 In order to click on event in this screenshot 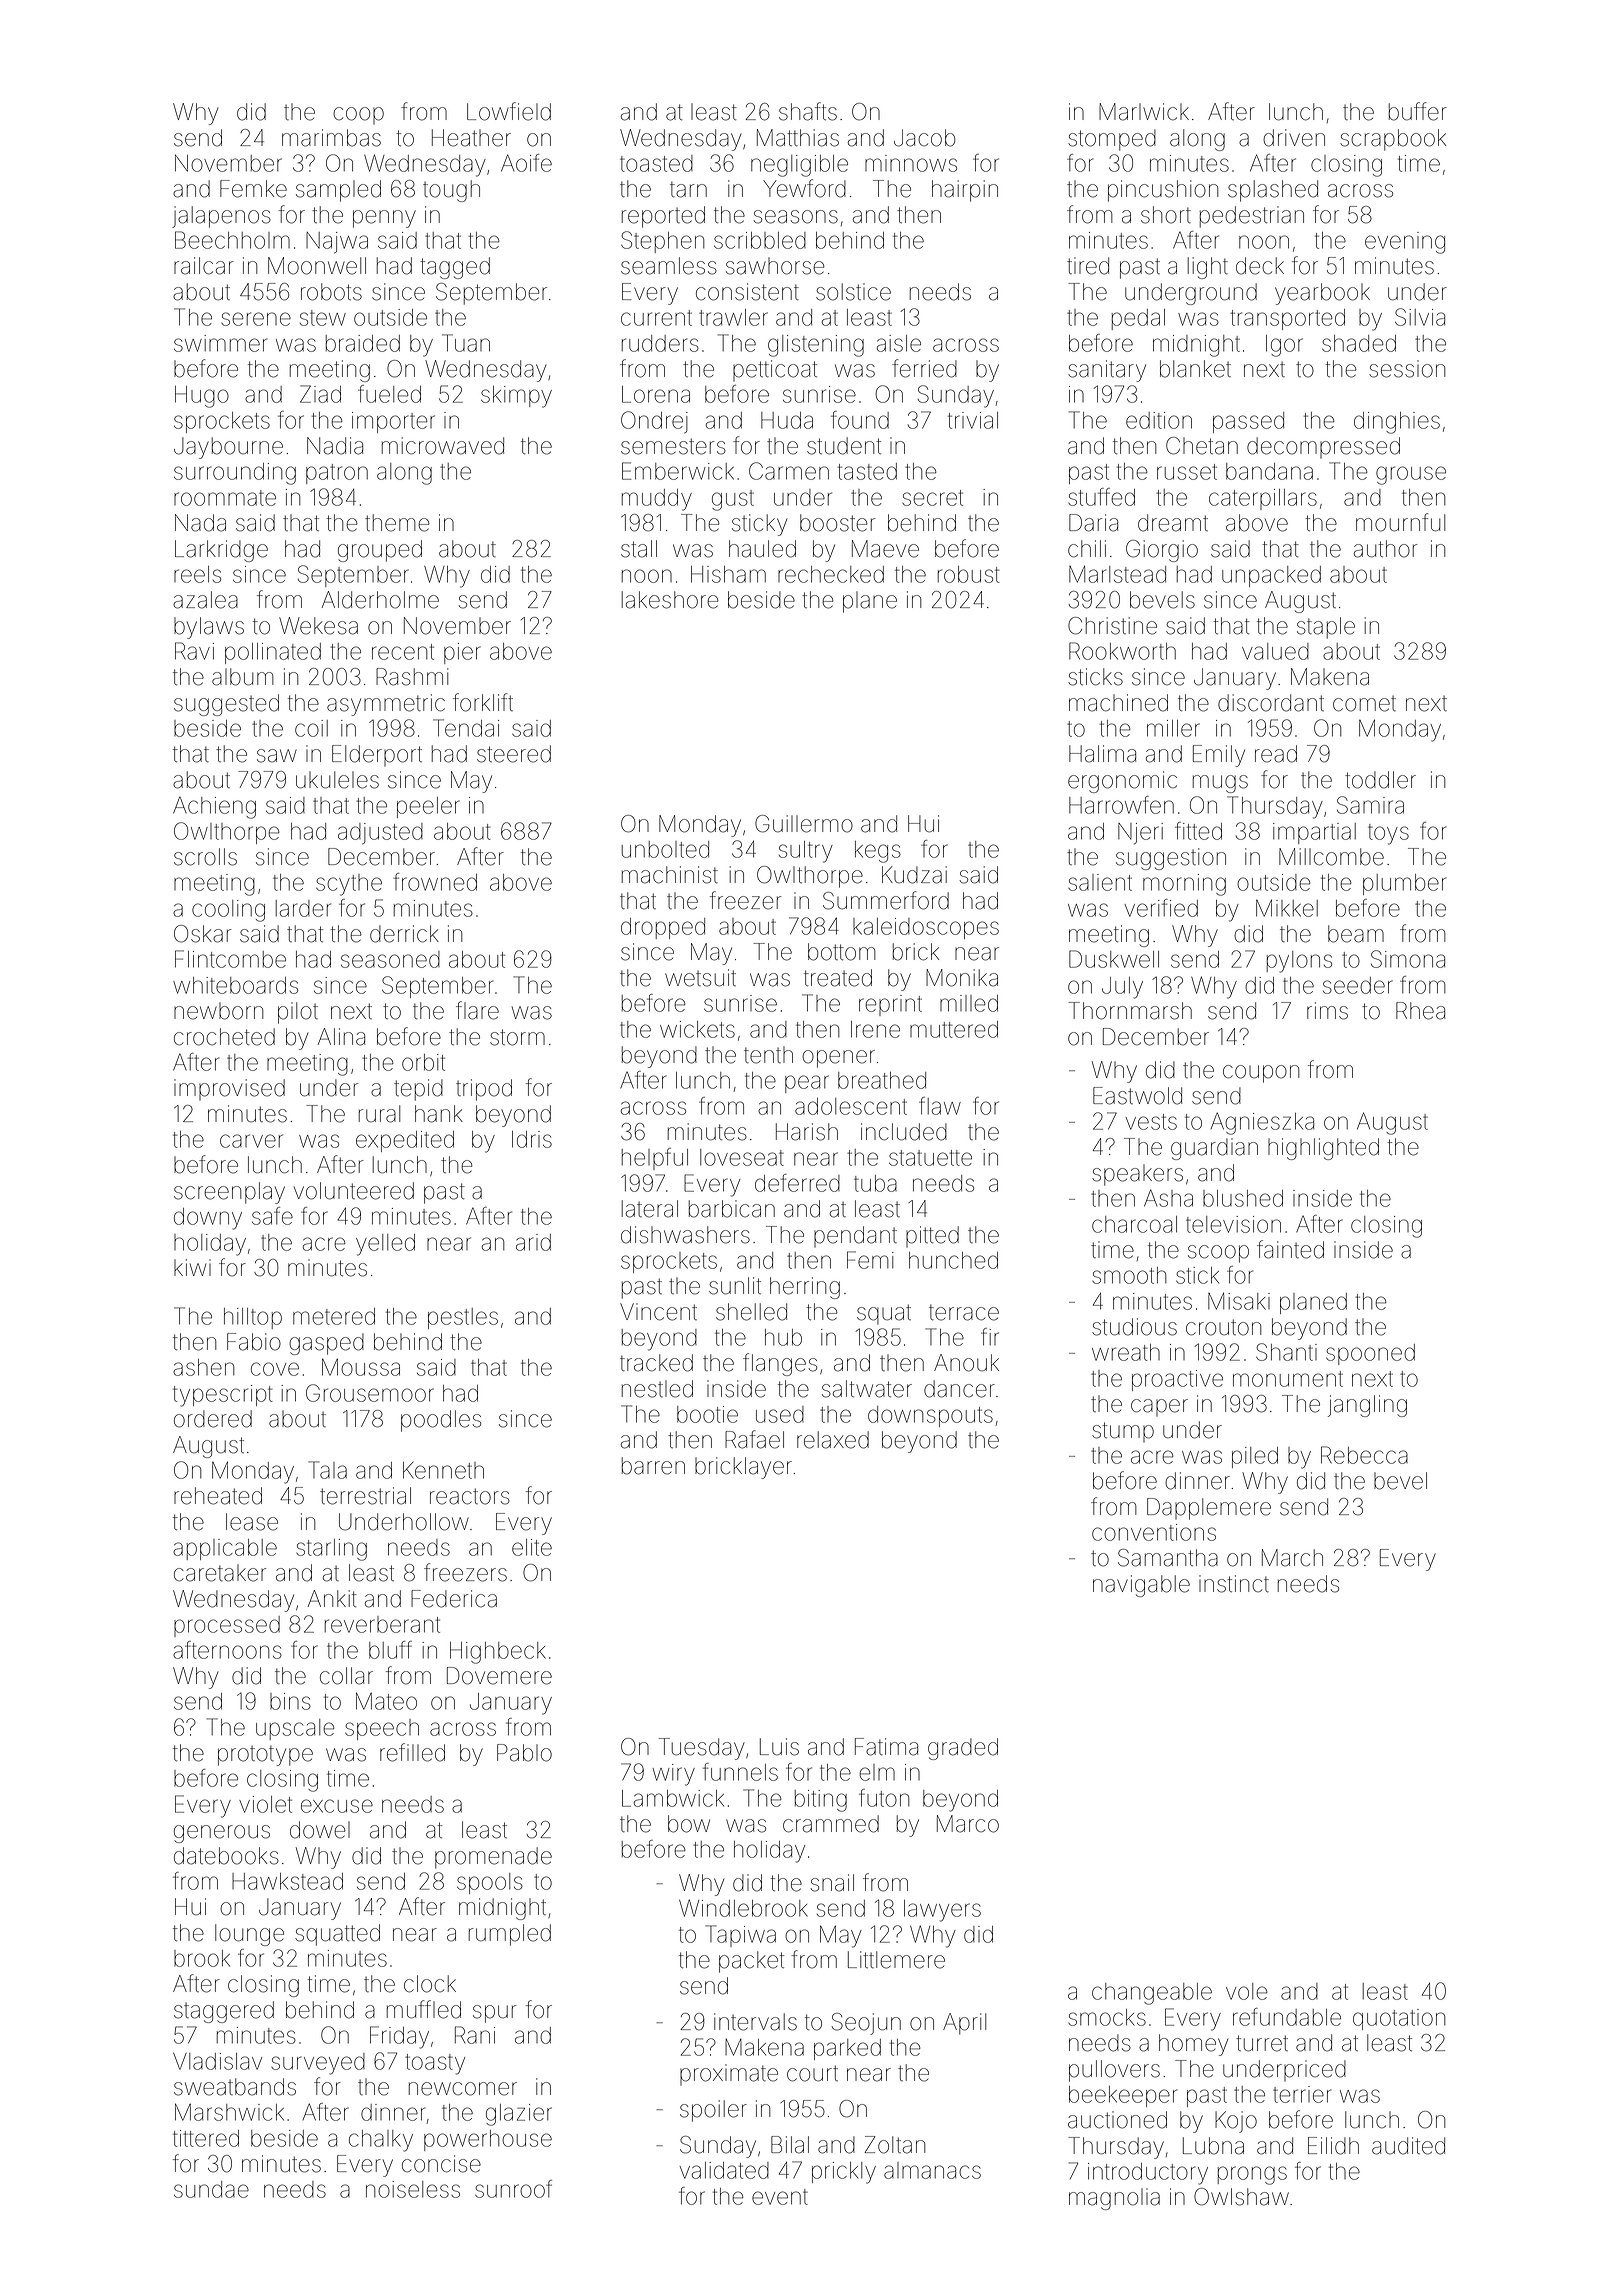, I will do `click(780, 2197)`.
